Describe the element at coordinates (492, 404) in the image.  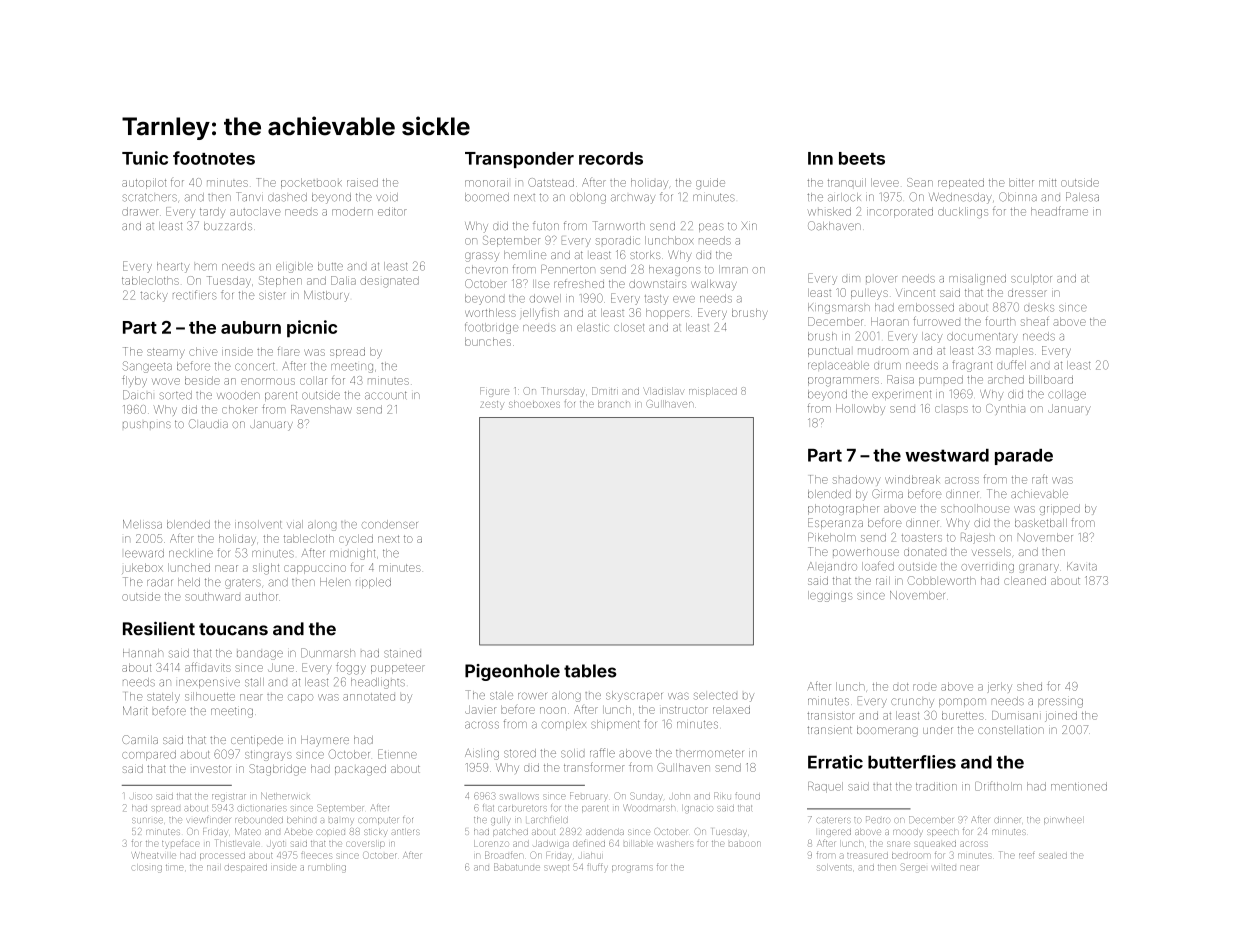
I see `zesty` at that location.
